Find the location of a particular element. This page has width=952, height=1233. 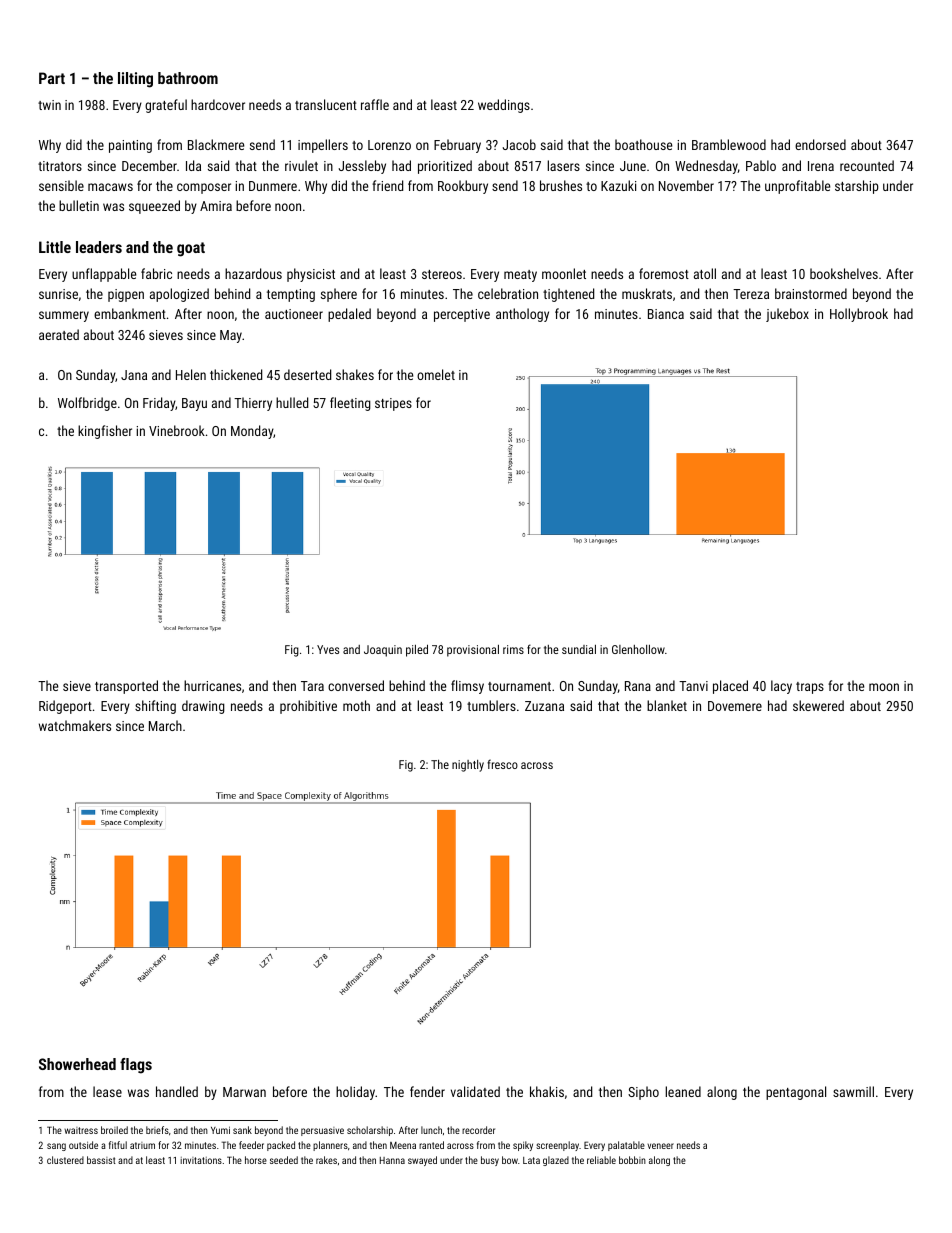

Yves is located at coordinates (328, 649).
